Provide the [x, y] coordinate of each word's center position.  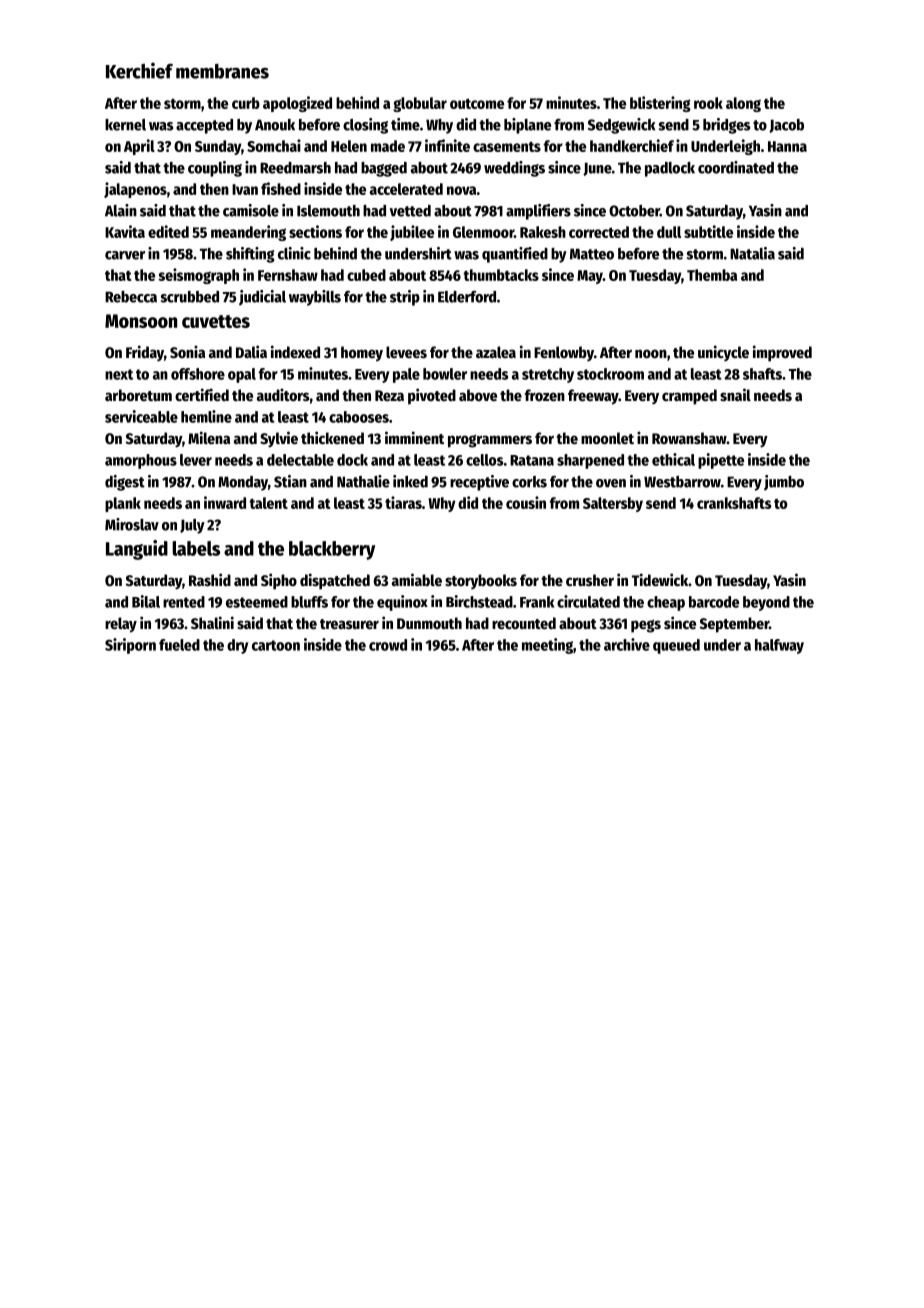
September [734, 625]
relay [121, 625]
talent [268, 503]
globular [420, 104]
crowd [388, 645]
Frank [537, 602]
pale [406, 375]
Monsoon [141, 321]
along [743, 104]
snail [735, 394]
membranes [222, 71]
